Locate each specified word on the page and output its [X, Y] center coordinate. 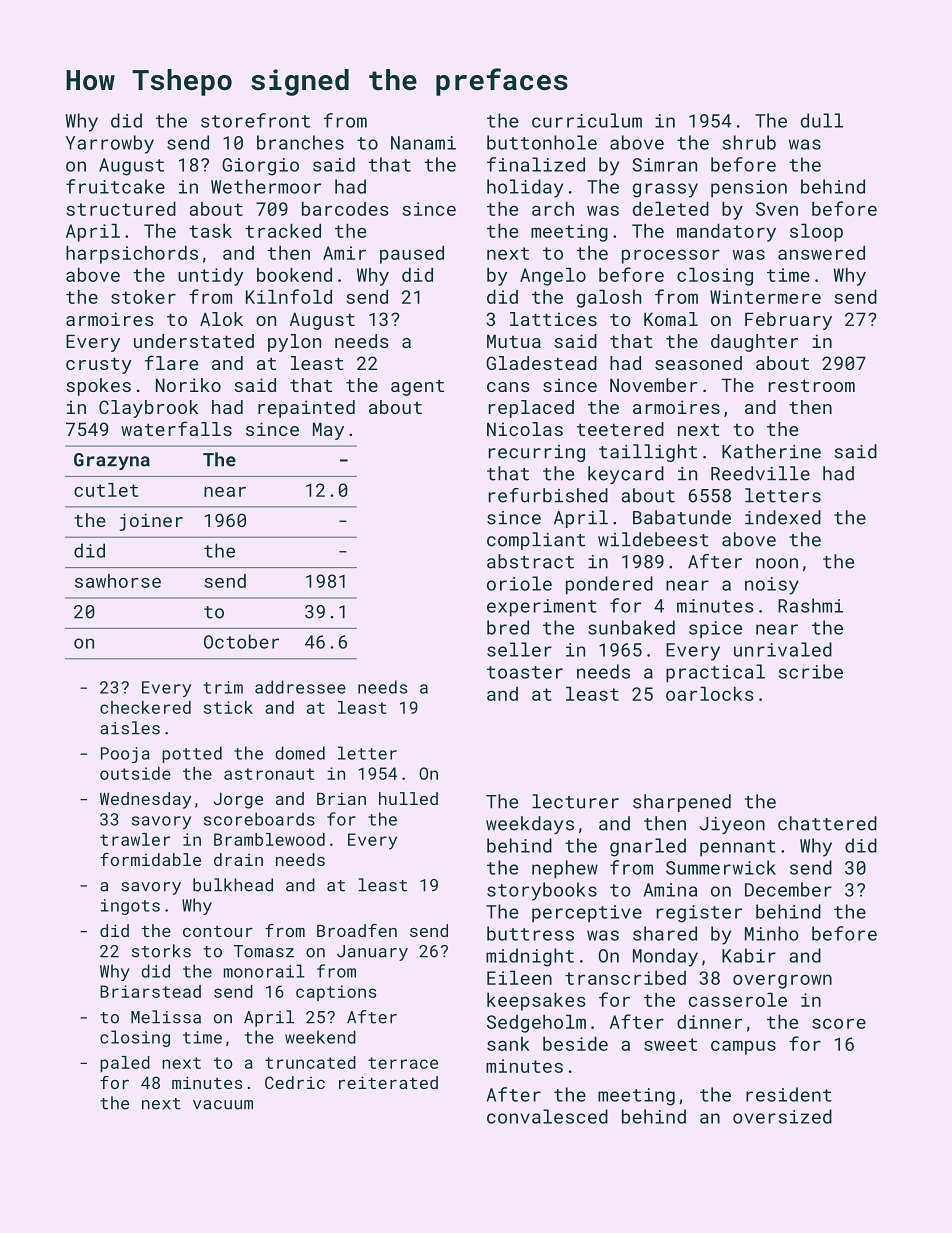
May [328, 431]
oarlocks [709, 693]
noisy [772, 586]
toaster [525, 672]
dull [822, 120]
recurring [536, 453]
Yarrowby [110, 144]
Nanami [423, 143]
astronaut [269, 774]
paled [125, 1064]
